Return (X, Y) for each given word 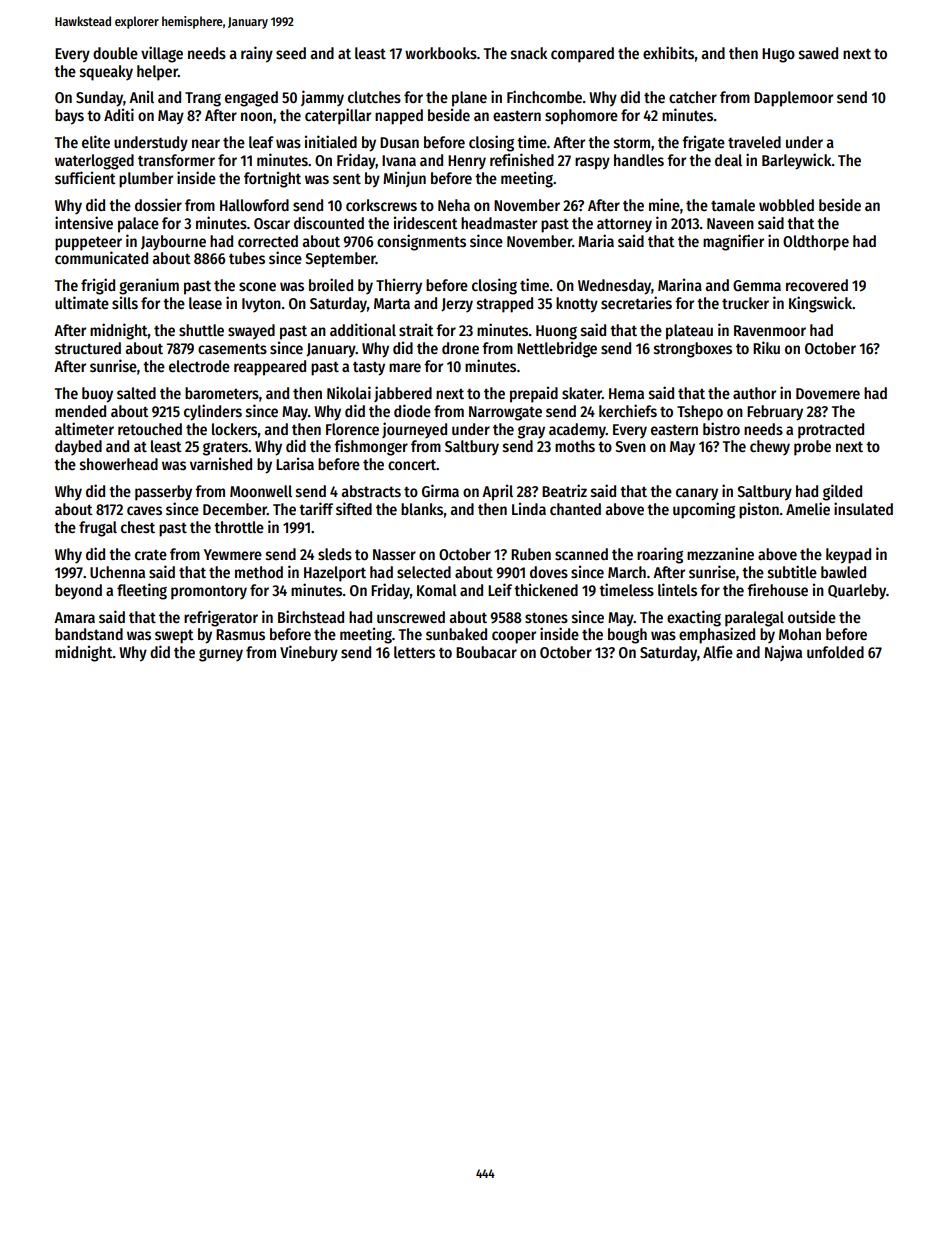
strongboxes (693, 350)
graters (225, 449)
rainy (257, 54)
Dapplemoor (793, 99)
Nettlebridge (557, 349)
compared (582, 55)
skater (582, 393)
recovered (817, 285)
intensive (84, 222)
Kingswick (820, 304)
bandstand (89, 634)
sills (125, 303)
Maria (596, 240)
